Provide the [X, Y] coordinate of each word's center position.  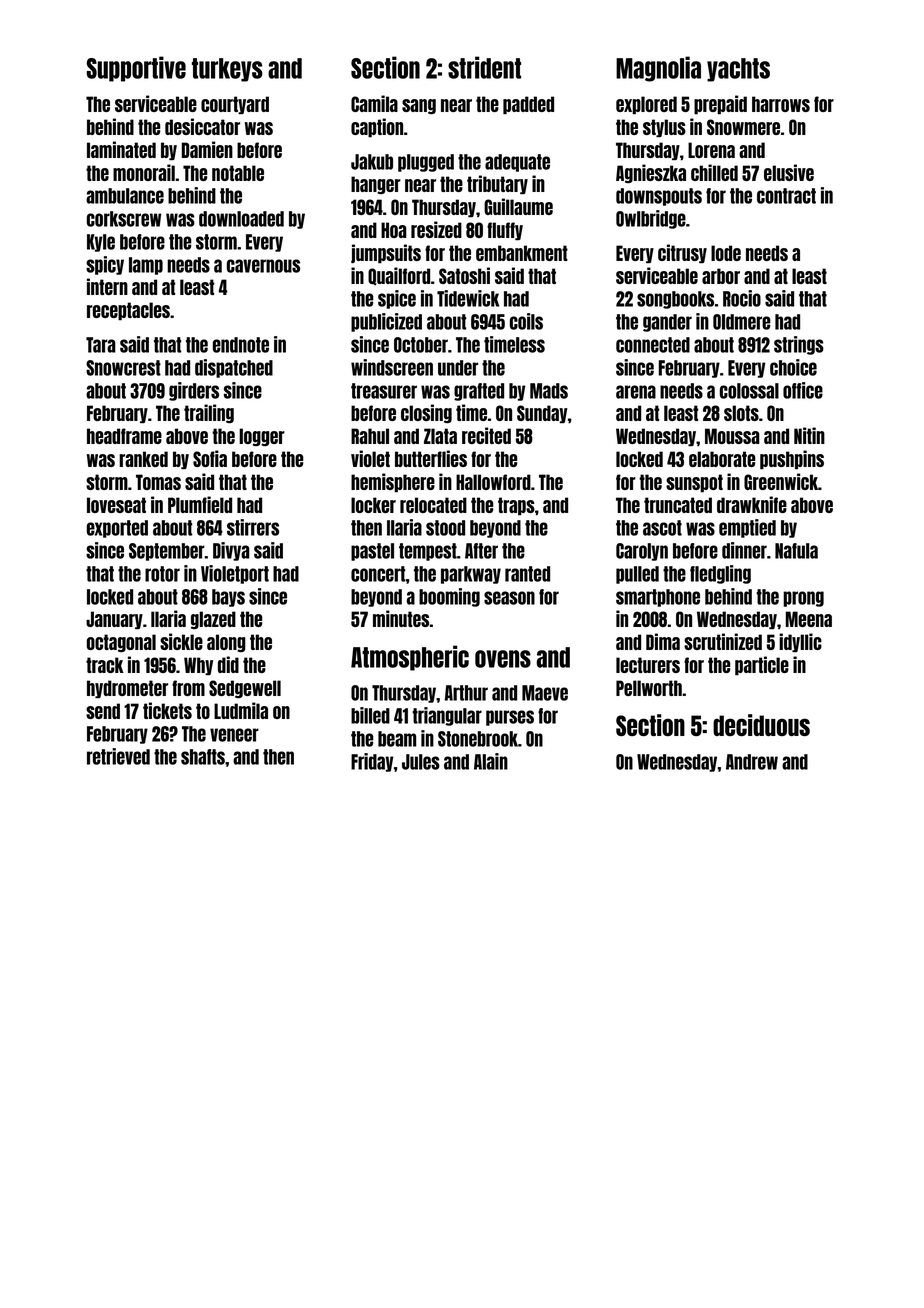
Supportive [136, 69]
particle [762, 665]
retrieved [118, 756]
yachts [738, 70]
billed [370, 715]
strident [484, 67]
